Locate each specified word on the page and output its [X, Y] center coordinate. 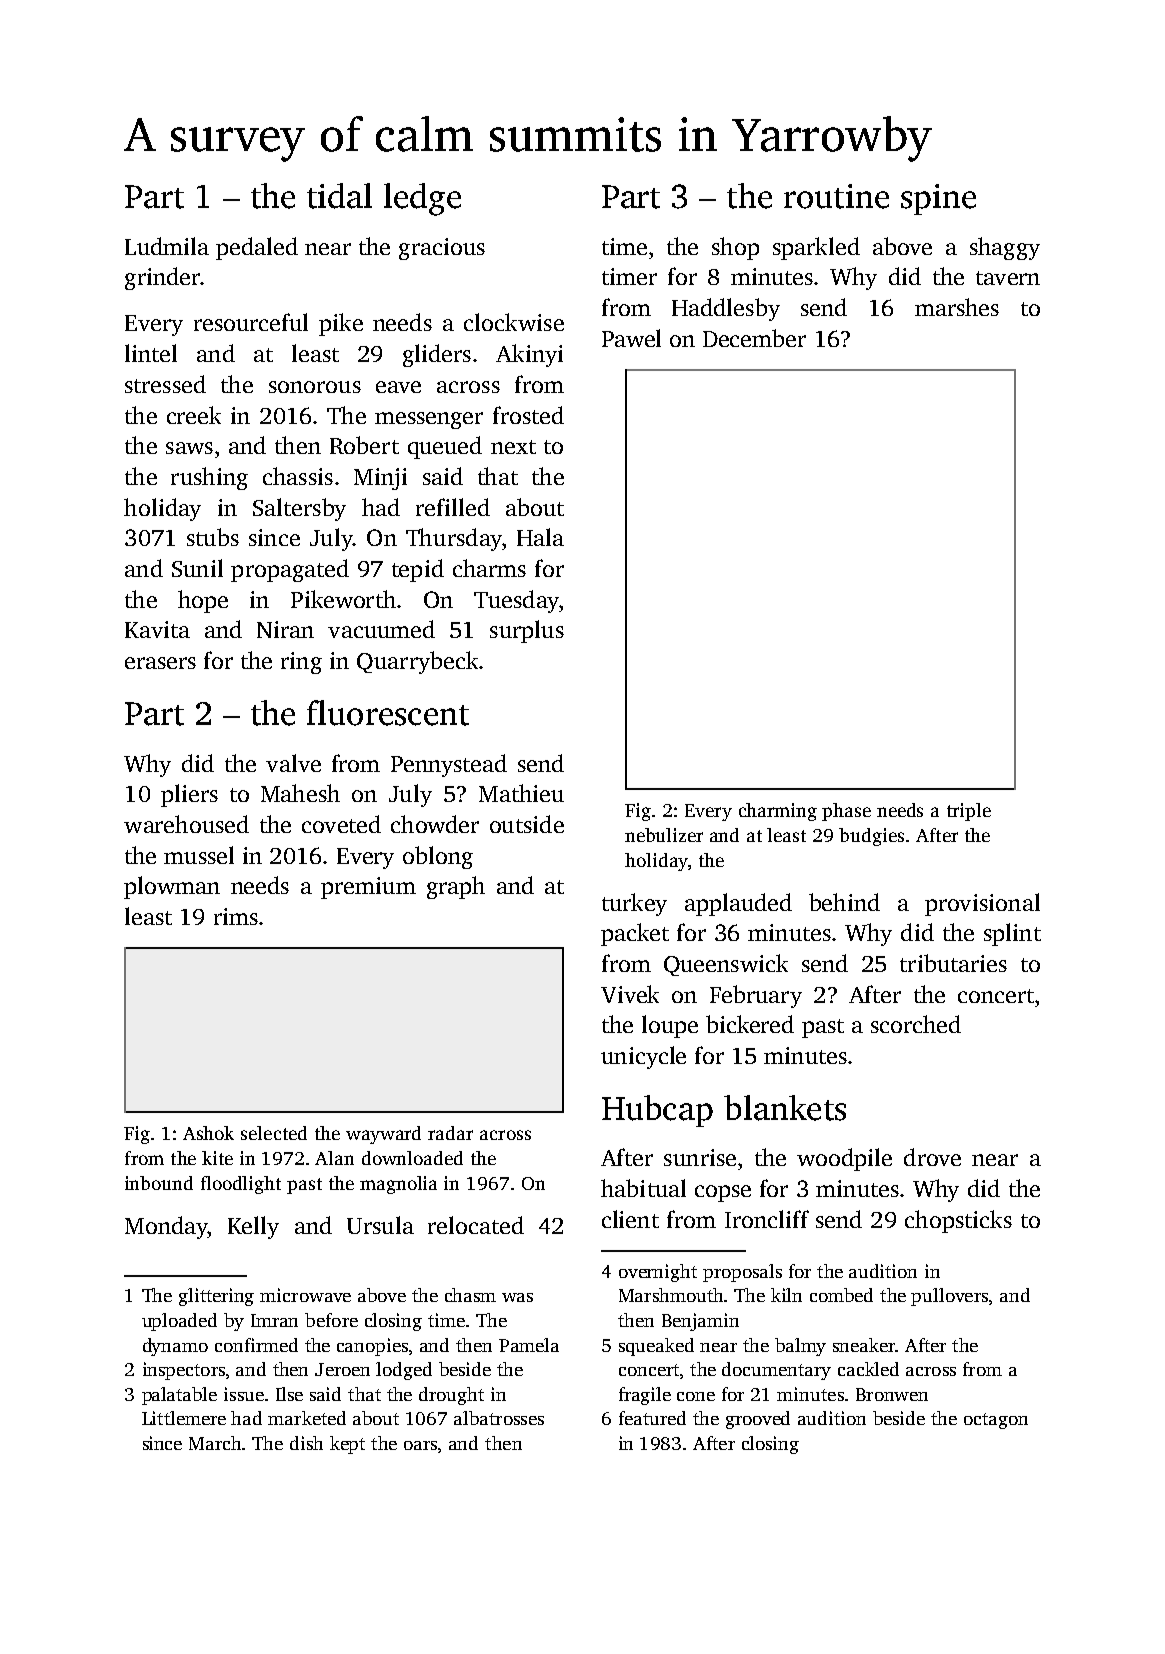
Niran [285, 629]
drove [932, 1157]
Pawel [631, 338]
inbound [159, 1183]
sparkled [816, 248]
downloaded [412, 1158]
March [215, 1443]
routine [836, 196]
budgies [871, 837]
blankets [785, 1108]
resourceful [251, 322]
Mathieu [521, 793]
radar [450, 1133]
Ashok [208, 1133]
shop [735, 248]
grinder [162, 278]
